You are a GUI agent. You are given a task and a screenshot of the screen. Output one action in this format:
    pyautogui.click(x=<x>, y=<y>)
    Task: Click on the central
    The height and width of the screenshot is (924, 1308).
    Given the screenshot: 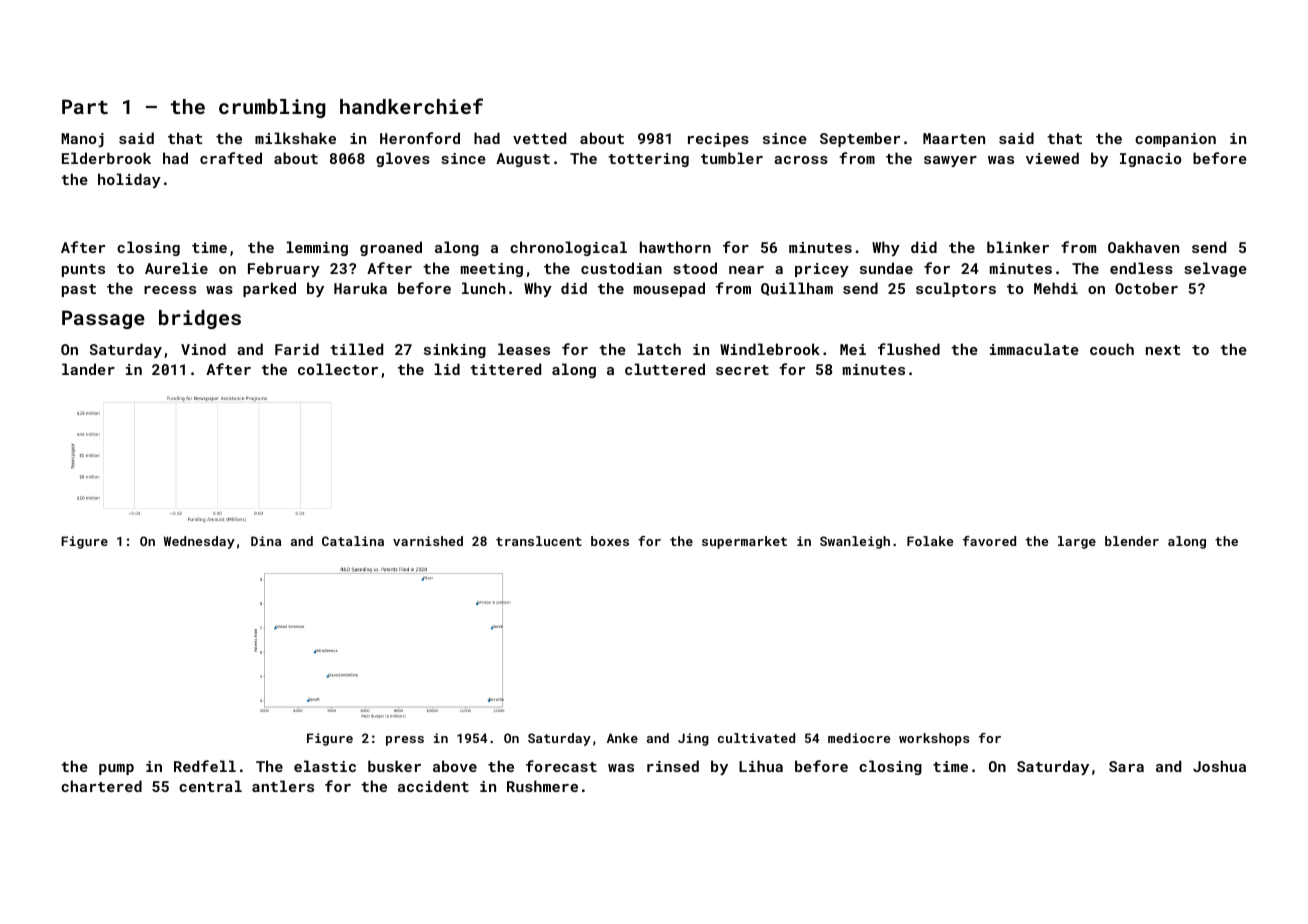 What is the action you would take?
    pyautogui.click(x=210, y=786)
